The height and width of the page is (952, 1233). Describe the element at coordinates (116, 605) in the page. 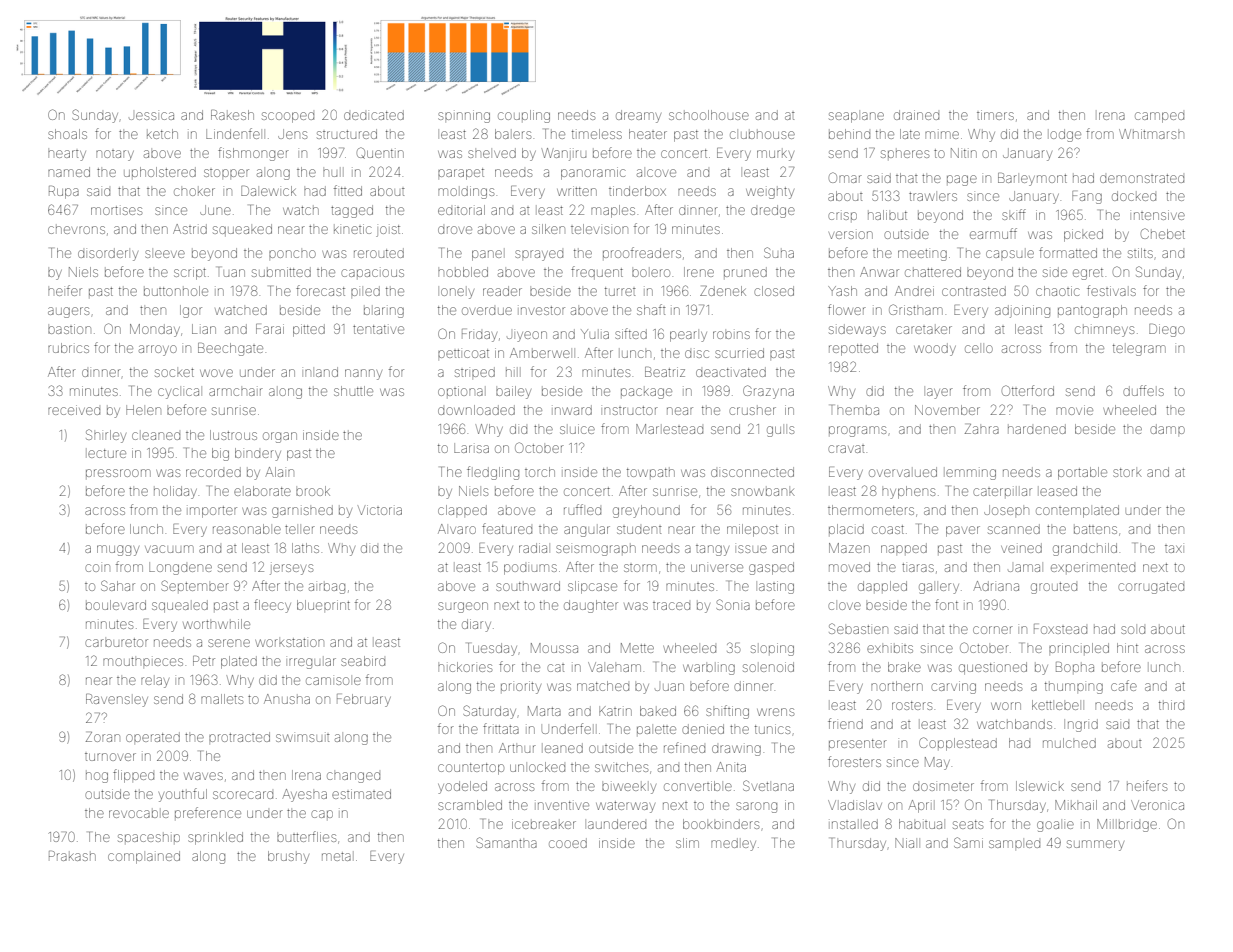

I see `boulevard` at that location.
